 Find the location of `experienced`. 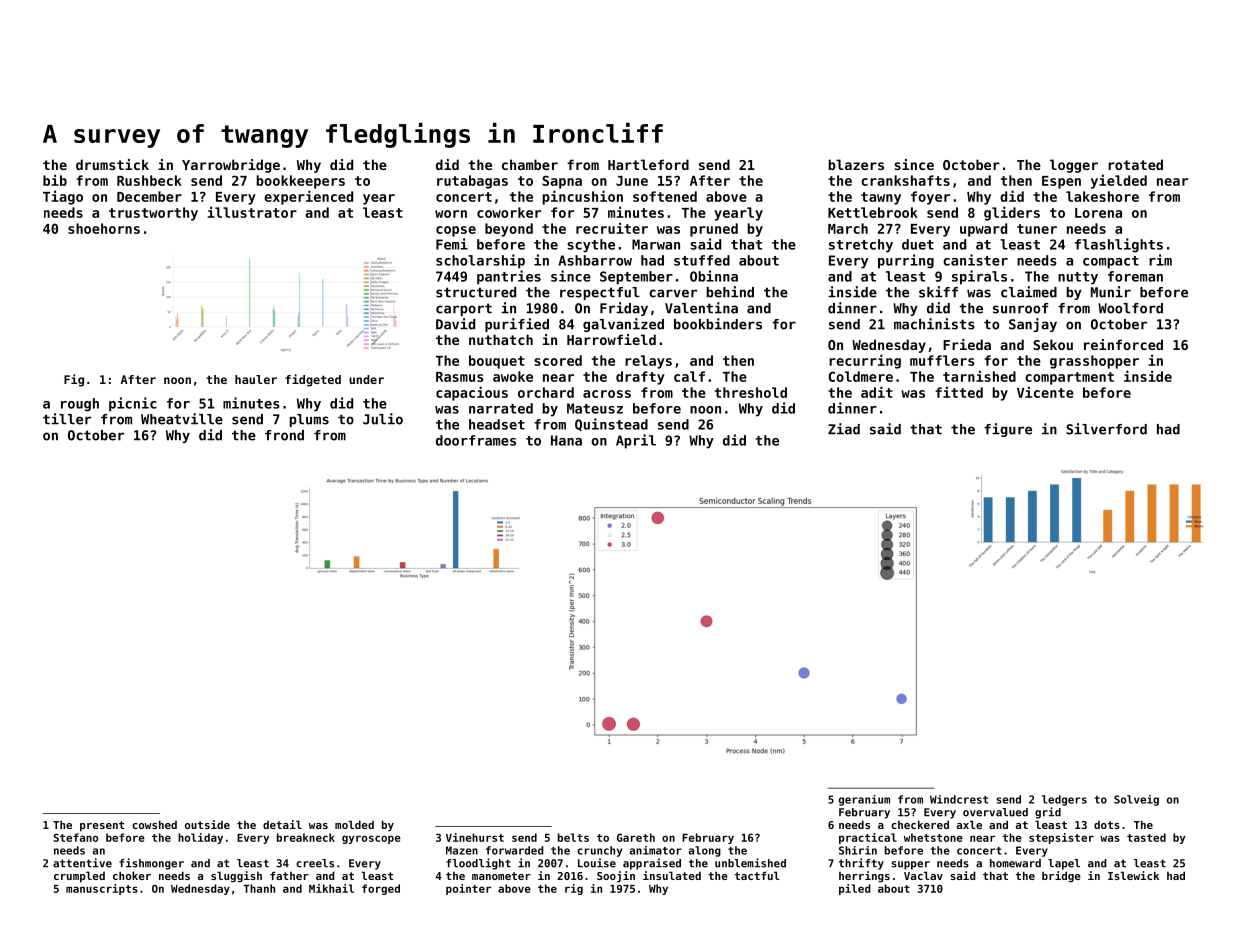

experienced is located at coordinates (308, 197).
